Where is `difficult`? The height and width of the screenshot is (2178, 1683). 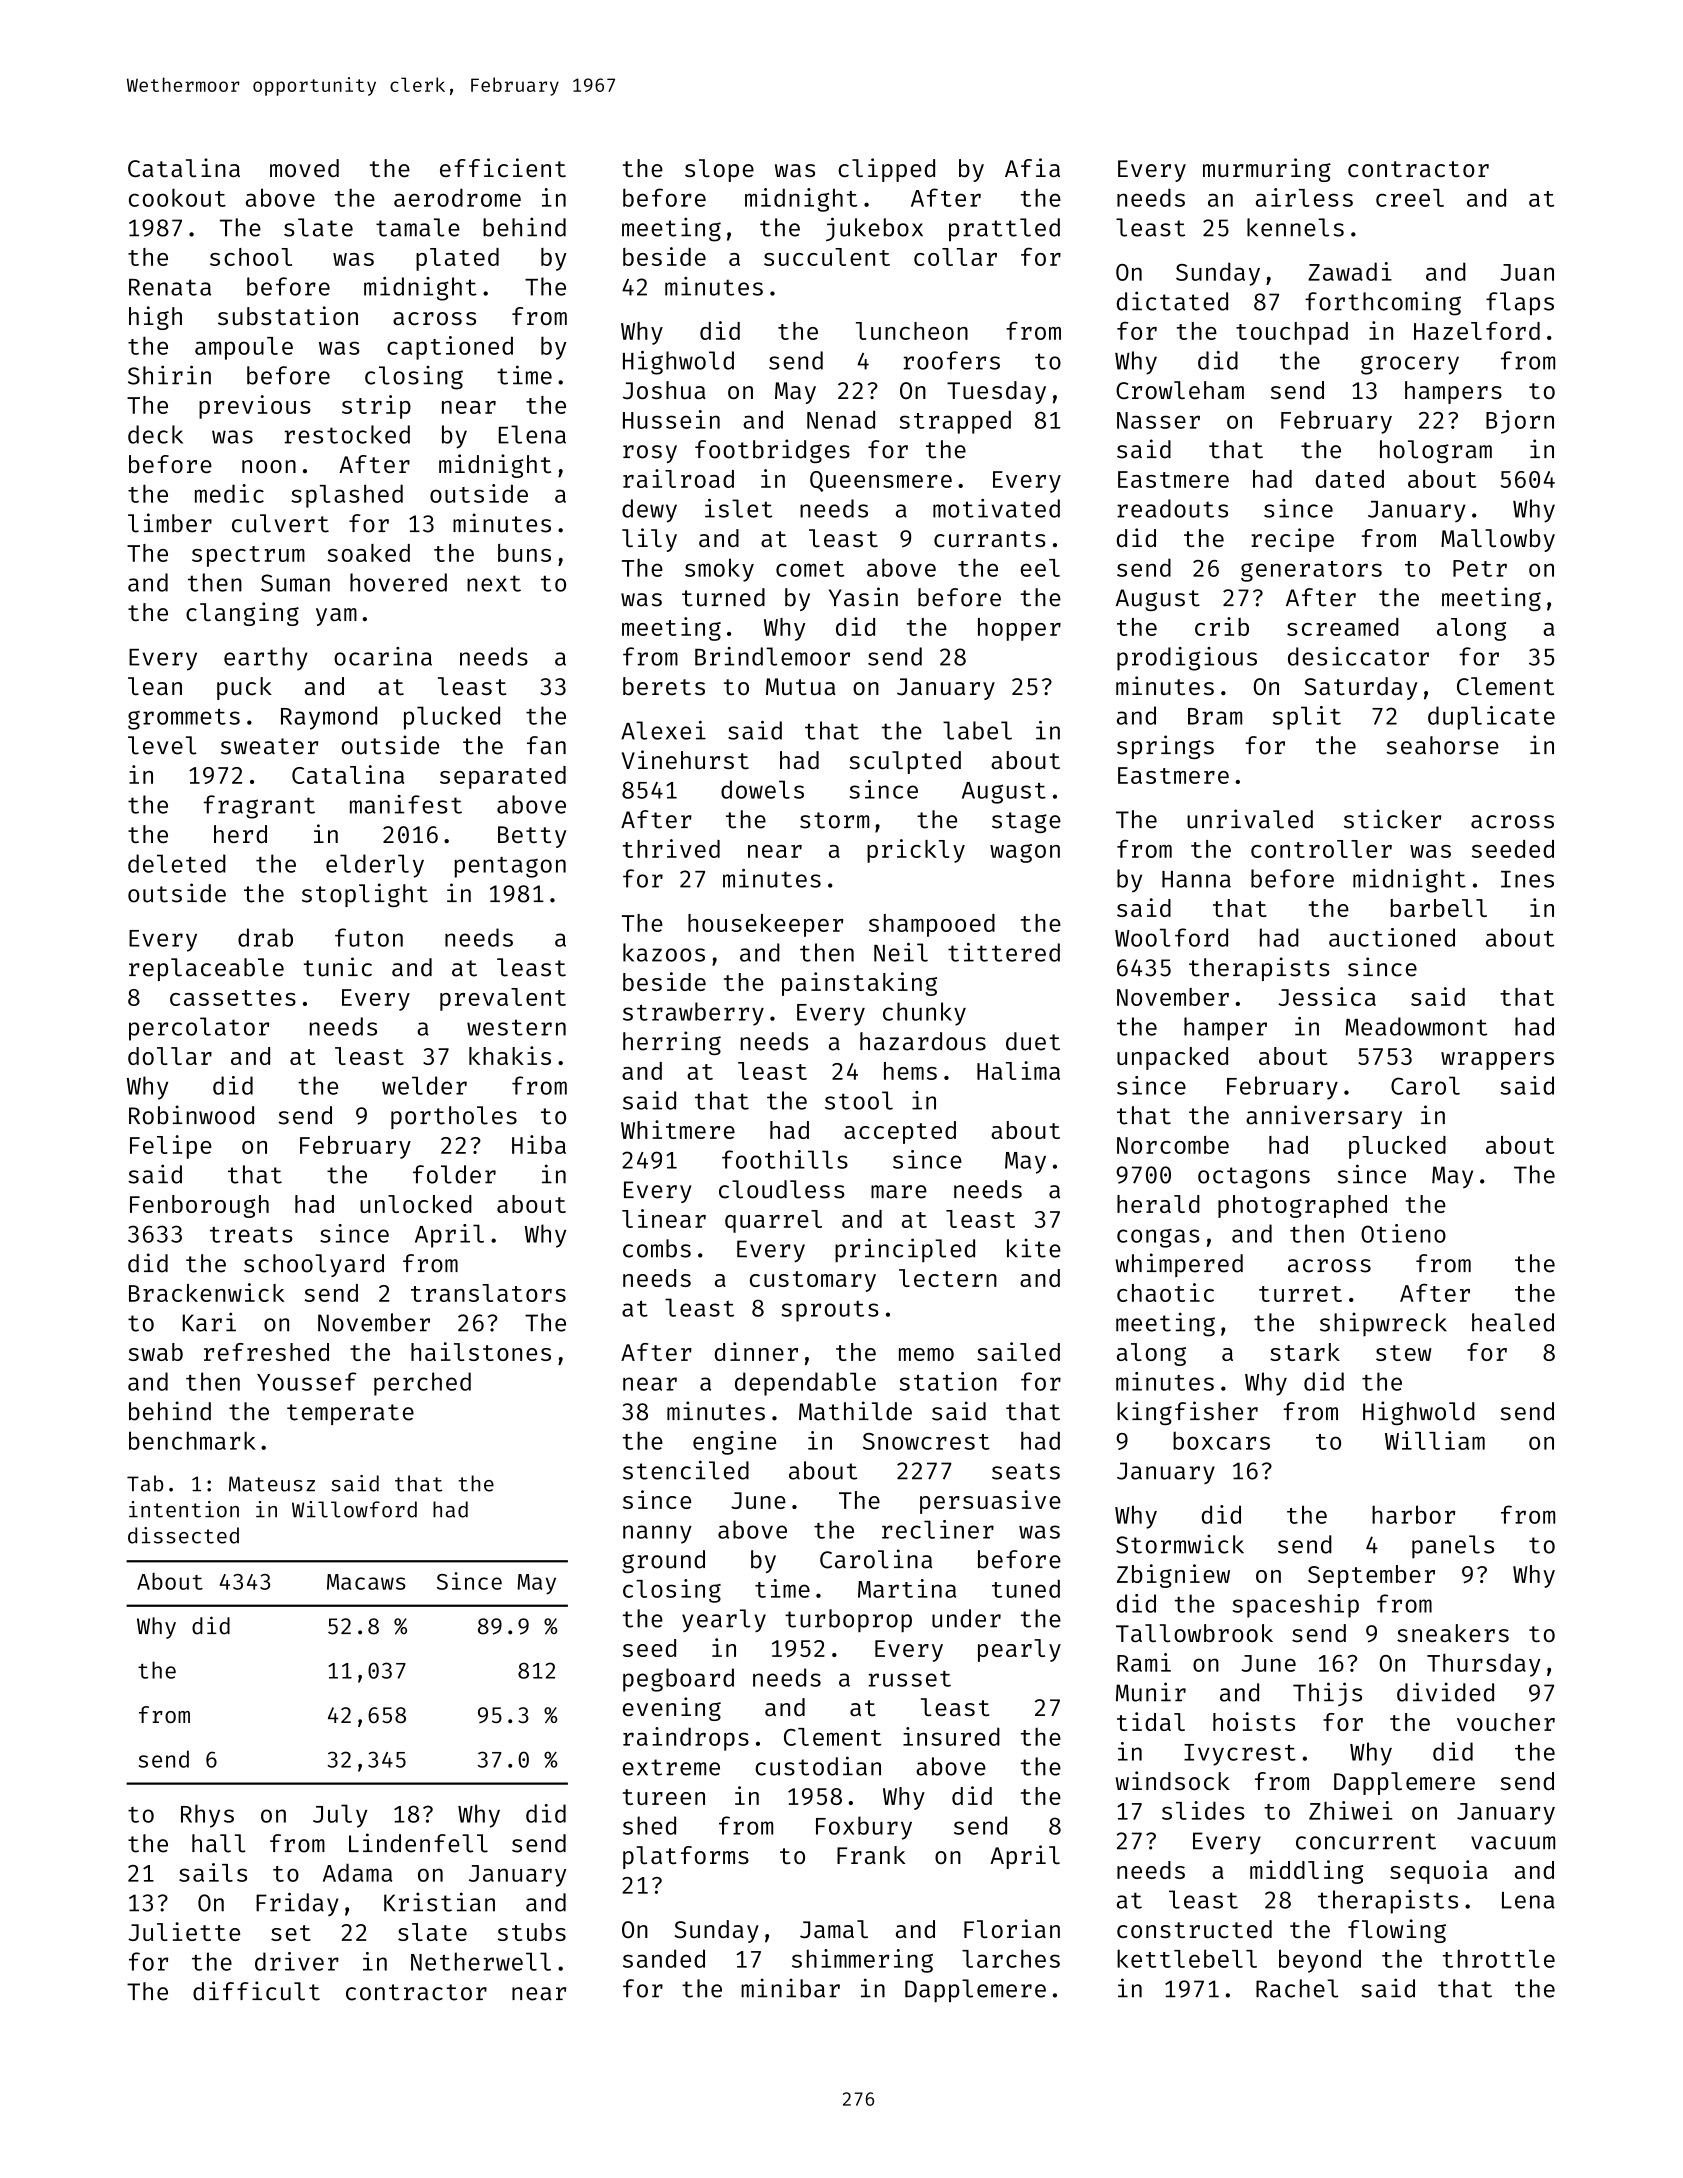 difficult is located at coordinates (256, 1991).
